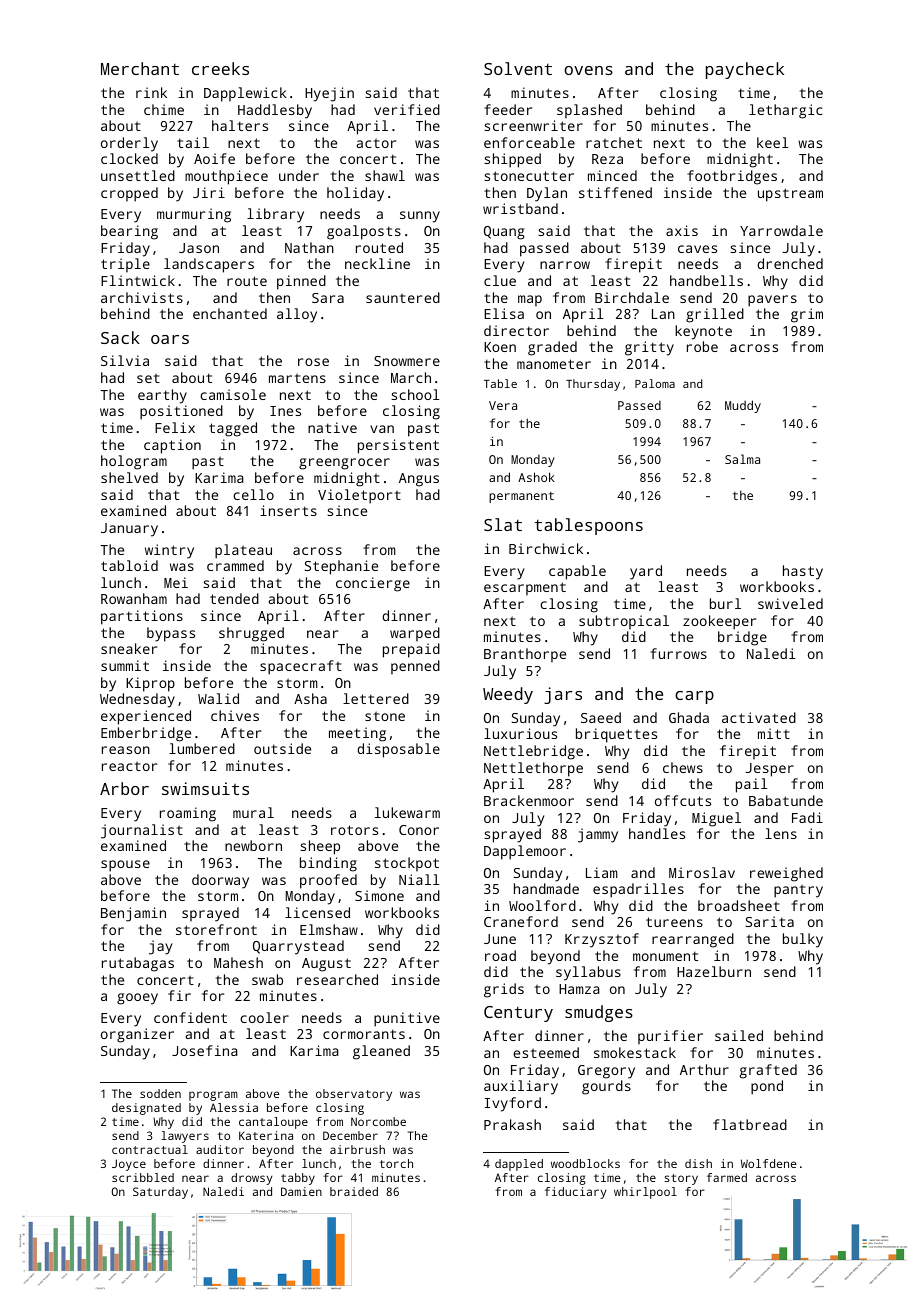  I want to click on caves, so click(697, 249).
